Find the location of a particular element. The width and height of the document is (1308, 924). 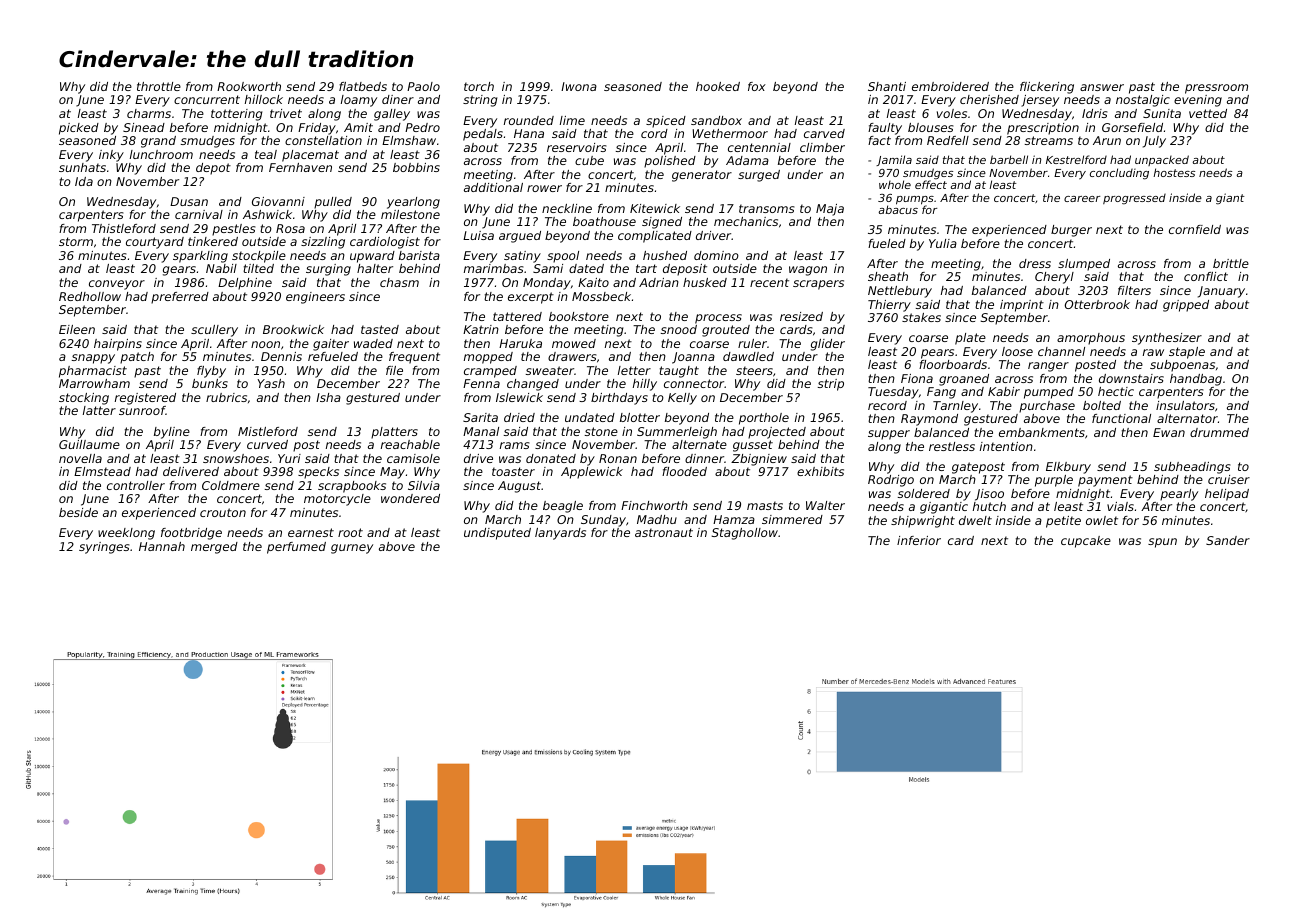

storm is located at coordinates (76, 241).
